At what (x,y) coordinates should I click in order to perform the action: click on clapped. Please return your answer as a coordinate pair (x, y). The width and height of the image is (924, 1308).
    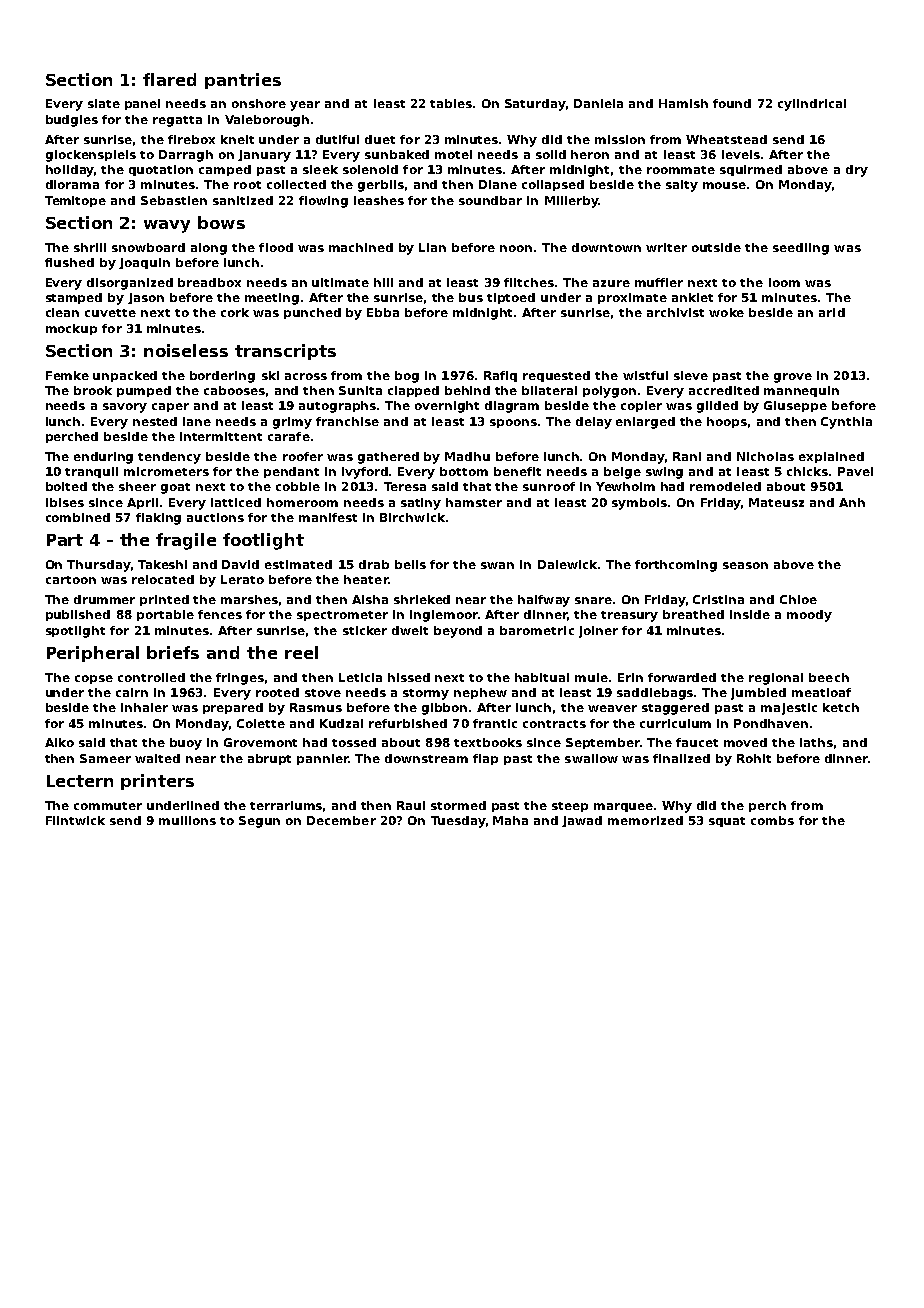
    Looking at the image, I should click on (413, 391).
